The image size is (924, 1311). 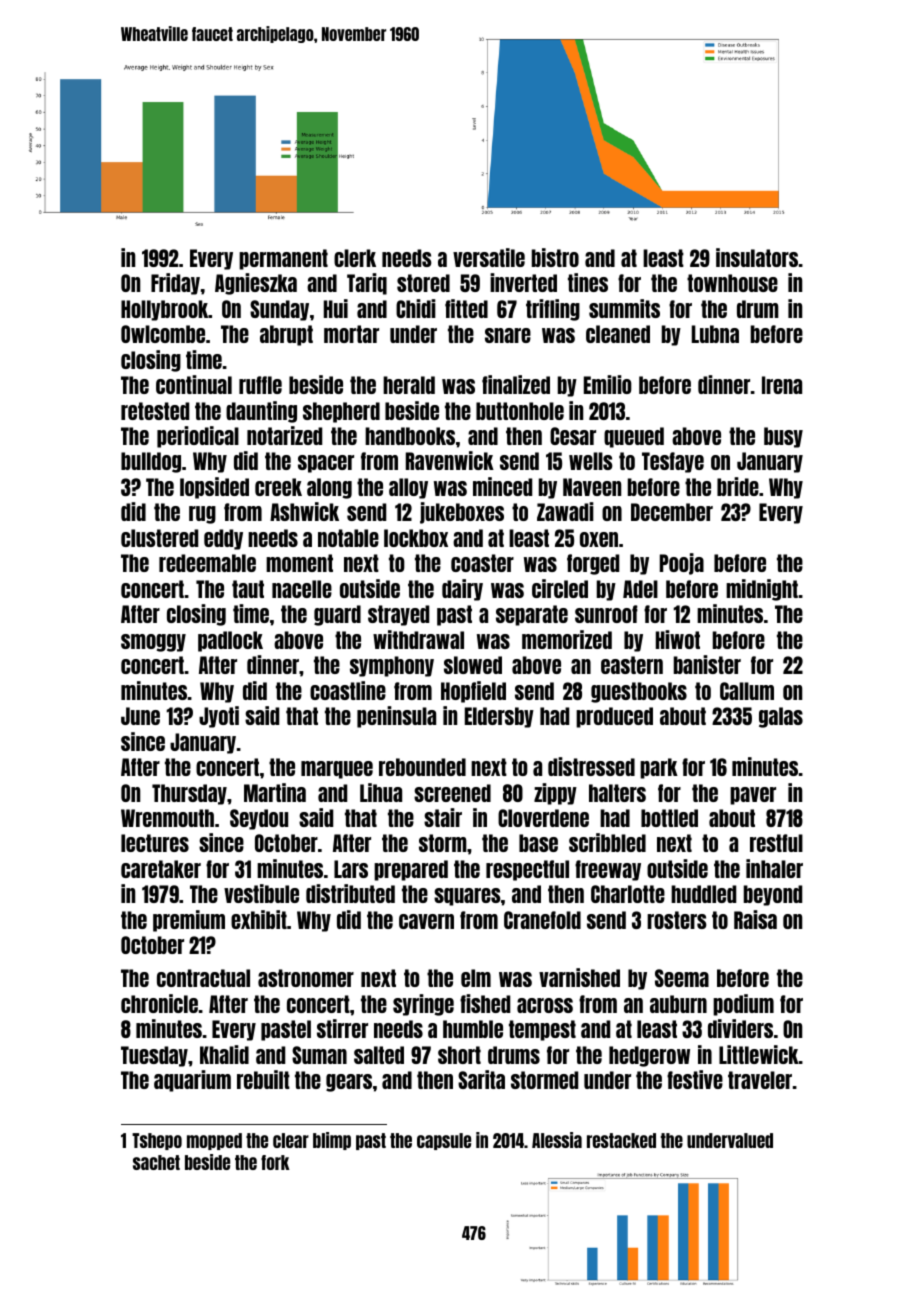 What do you see at coordinates (275, 1162) in the image?
I see `fork` at bounding box center [275, 1162].
